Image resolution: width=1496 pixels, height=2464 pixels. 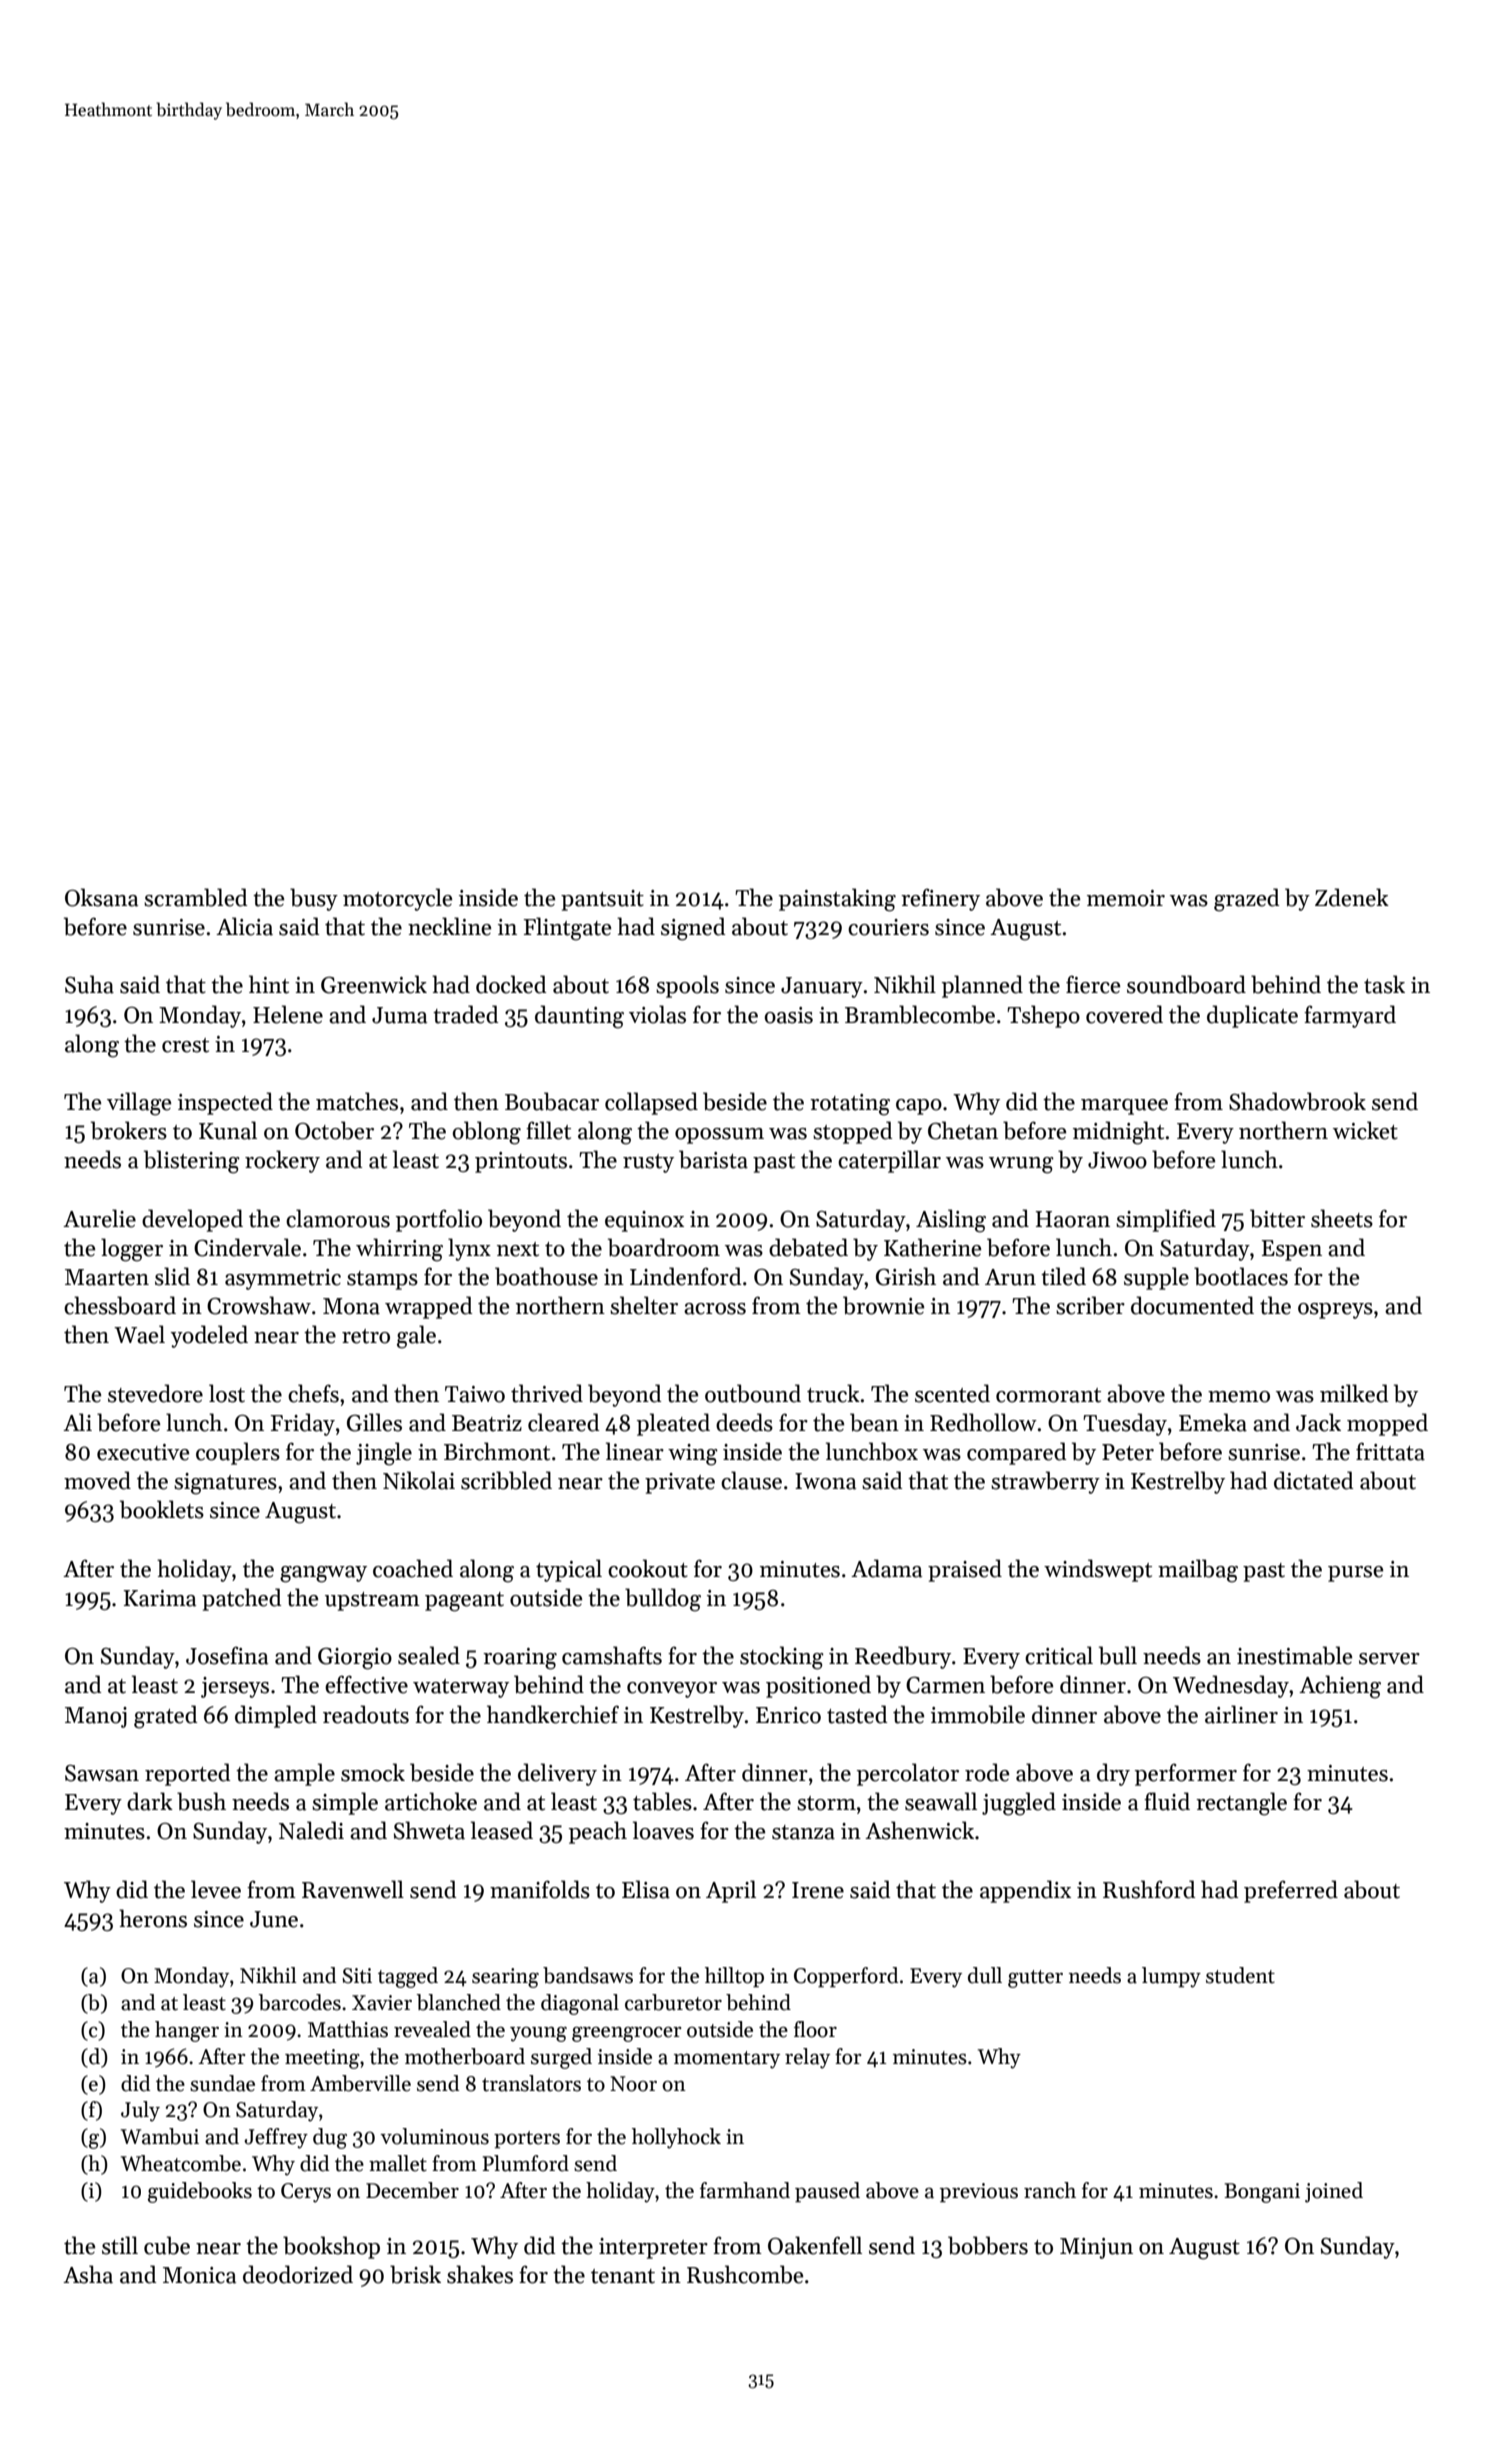 What do you see at coordinates (434, 2136) in the page?
I see `voluminous` at bounding box center [434, 2136].
